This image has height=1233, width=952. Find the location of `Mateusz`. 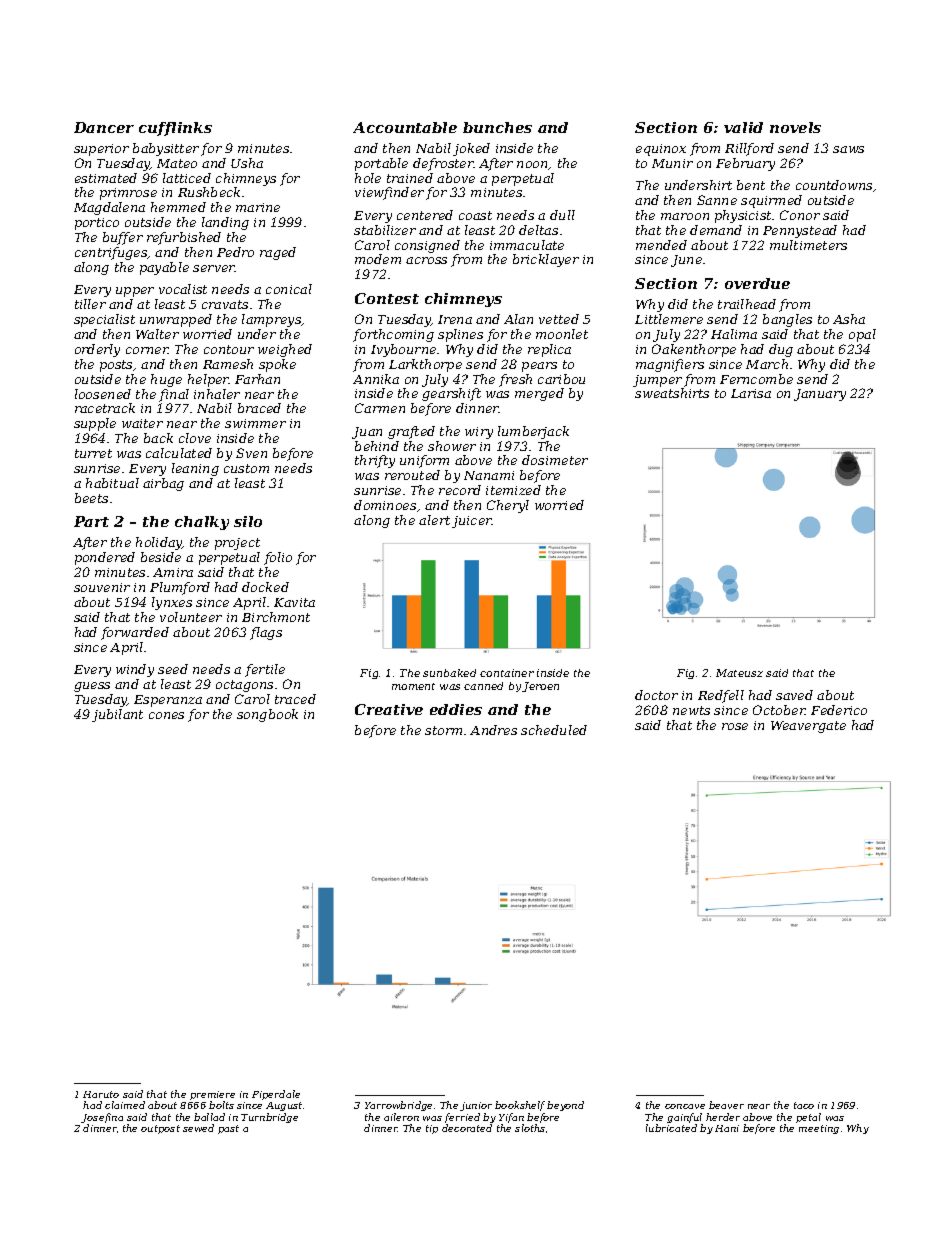

Mateusz is located at coordinates (739, 673).
